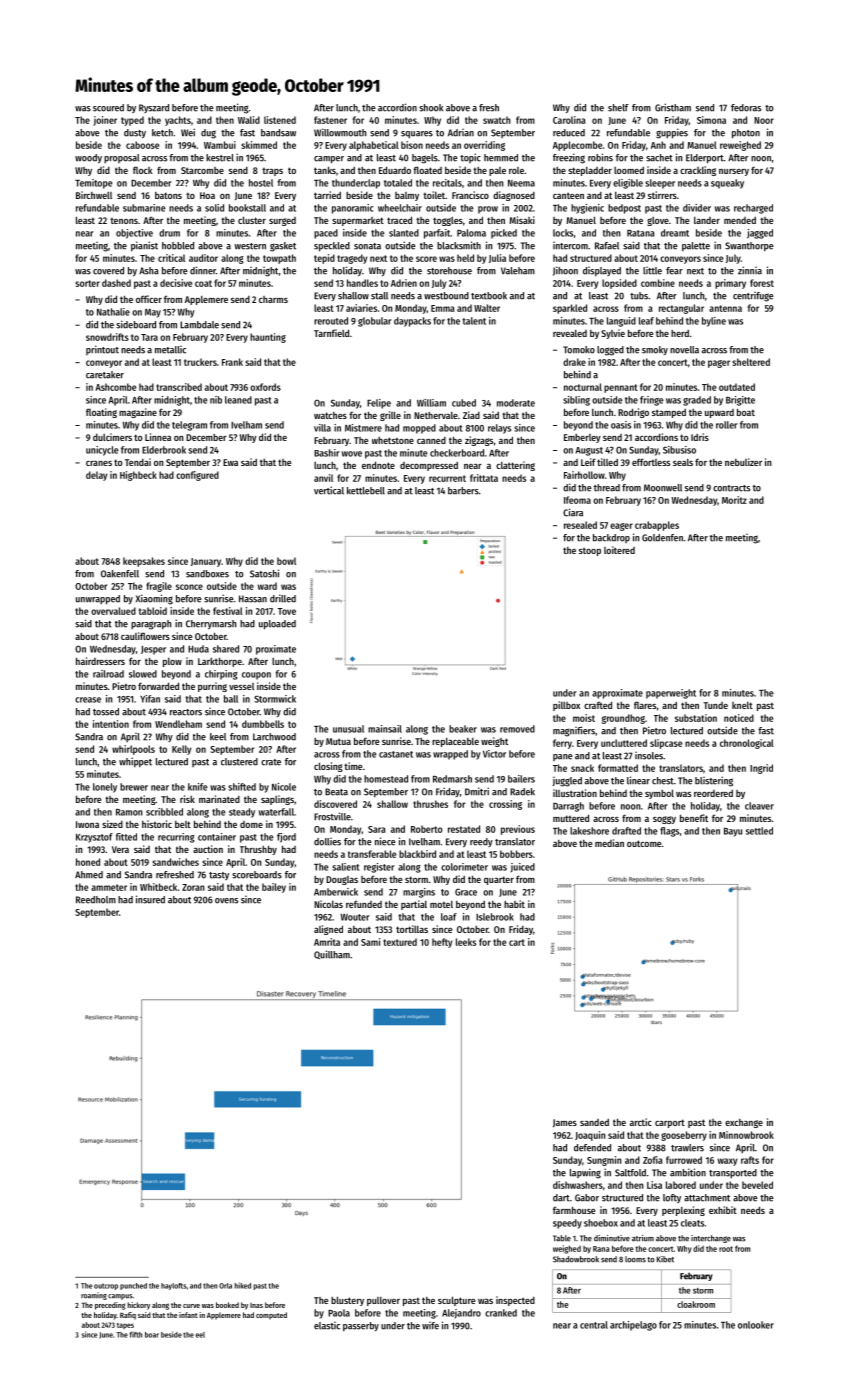 This screenshot has width=849, height=1400. I want to click on fedoras, so click(746, 108).
